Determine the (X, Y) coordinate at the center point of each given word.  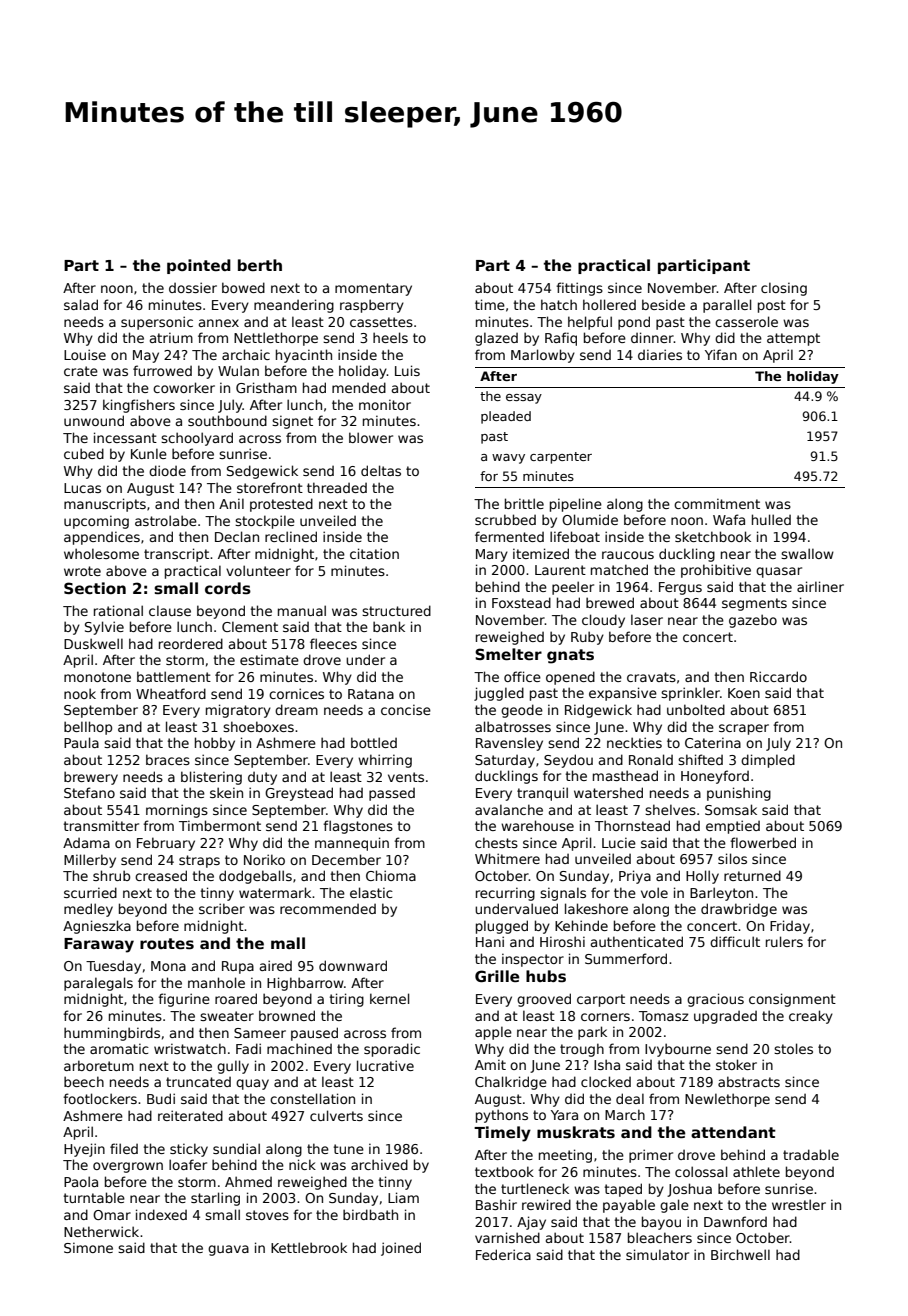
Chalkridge (511, 1083)
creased (161, 875)
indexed (161, 1214)
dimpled (768, 761)
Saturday (505, 761)
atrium (171, 337)
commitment (717, 503)
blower (371, 437)
